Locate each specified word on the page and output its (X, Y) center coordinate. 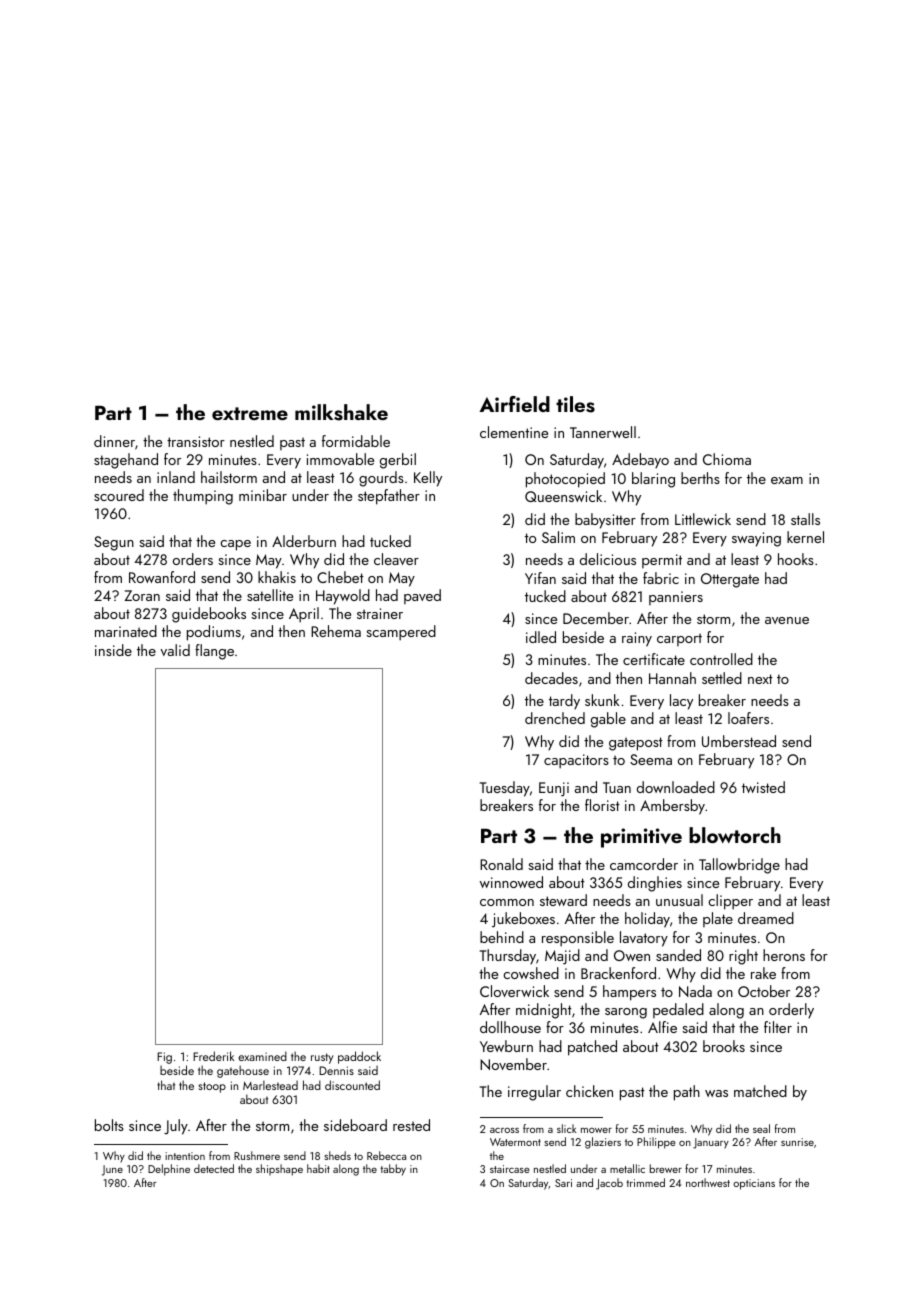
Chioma (727, 459)
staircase (509, 1169)
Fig (164, 1058)
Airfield (514, 404)
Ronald (501, 864)
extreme (250, 413)
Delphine (169, 1170)
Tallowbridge (739, 866)
